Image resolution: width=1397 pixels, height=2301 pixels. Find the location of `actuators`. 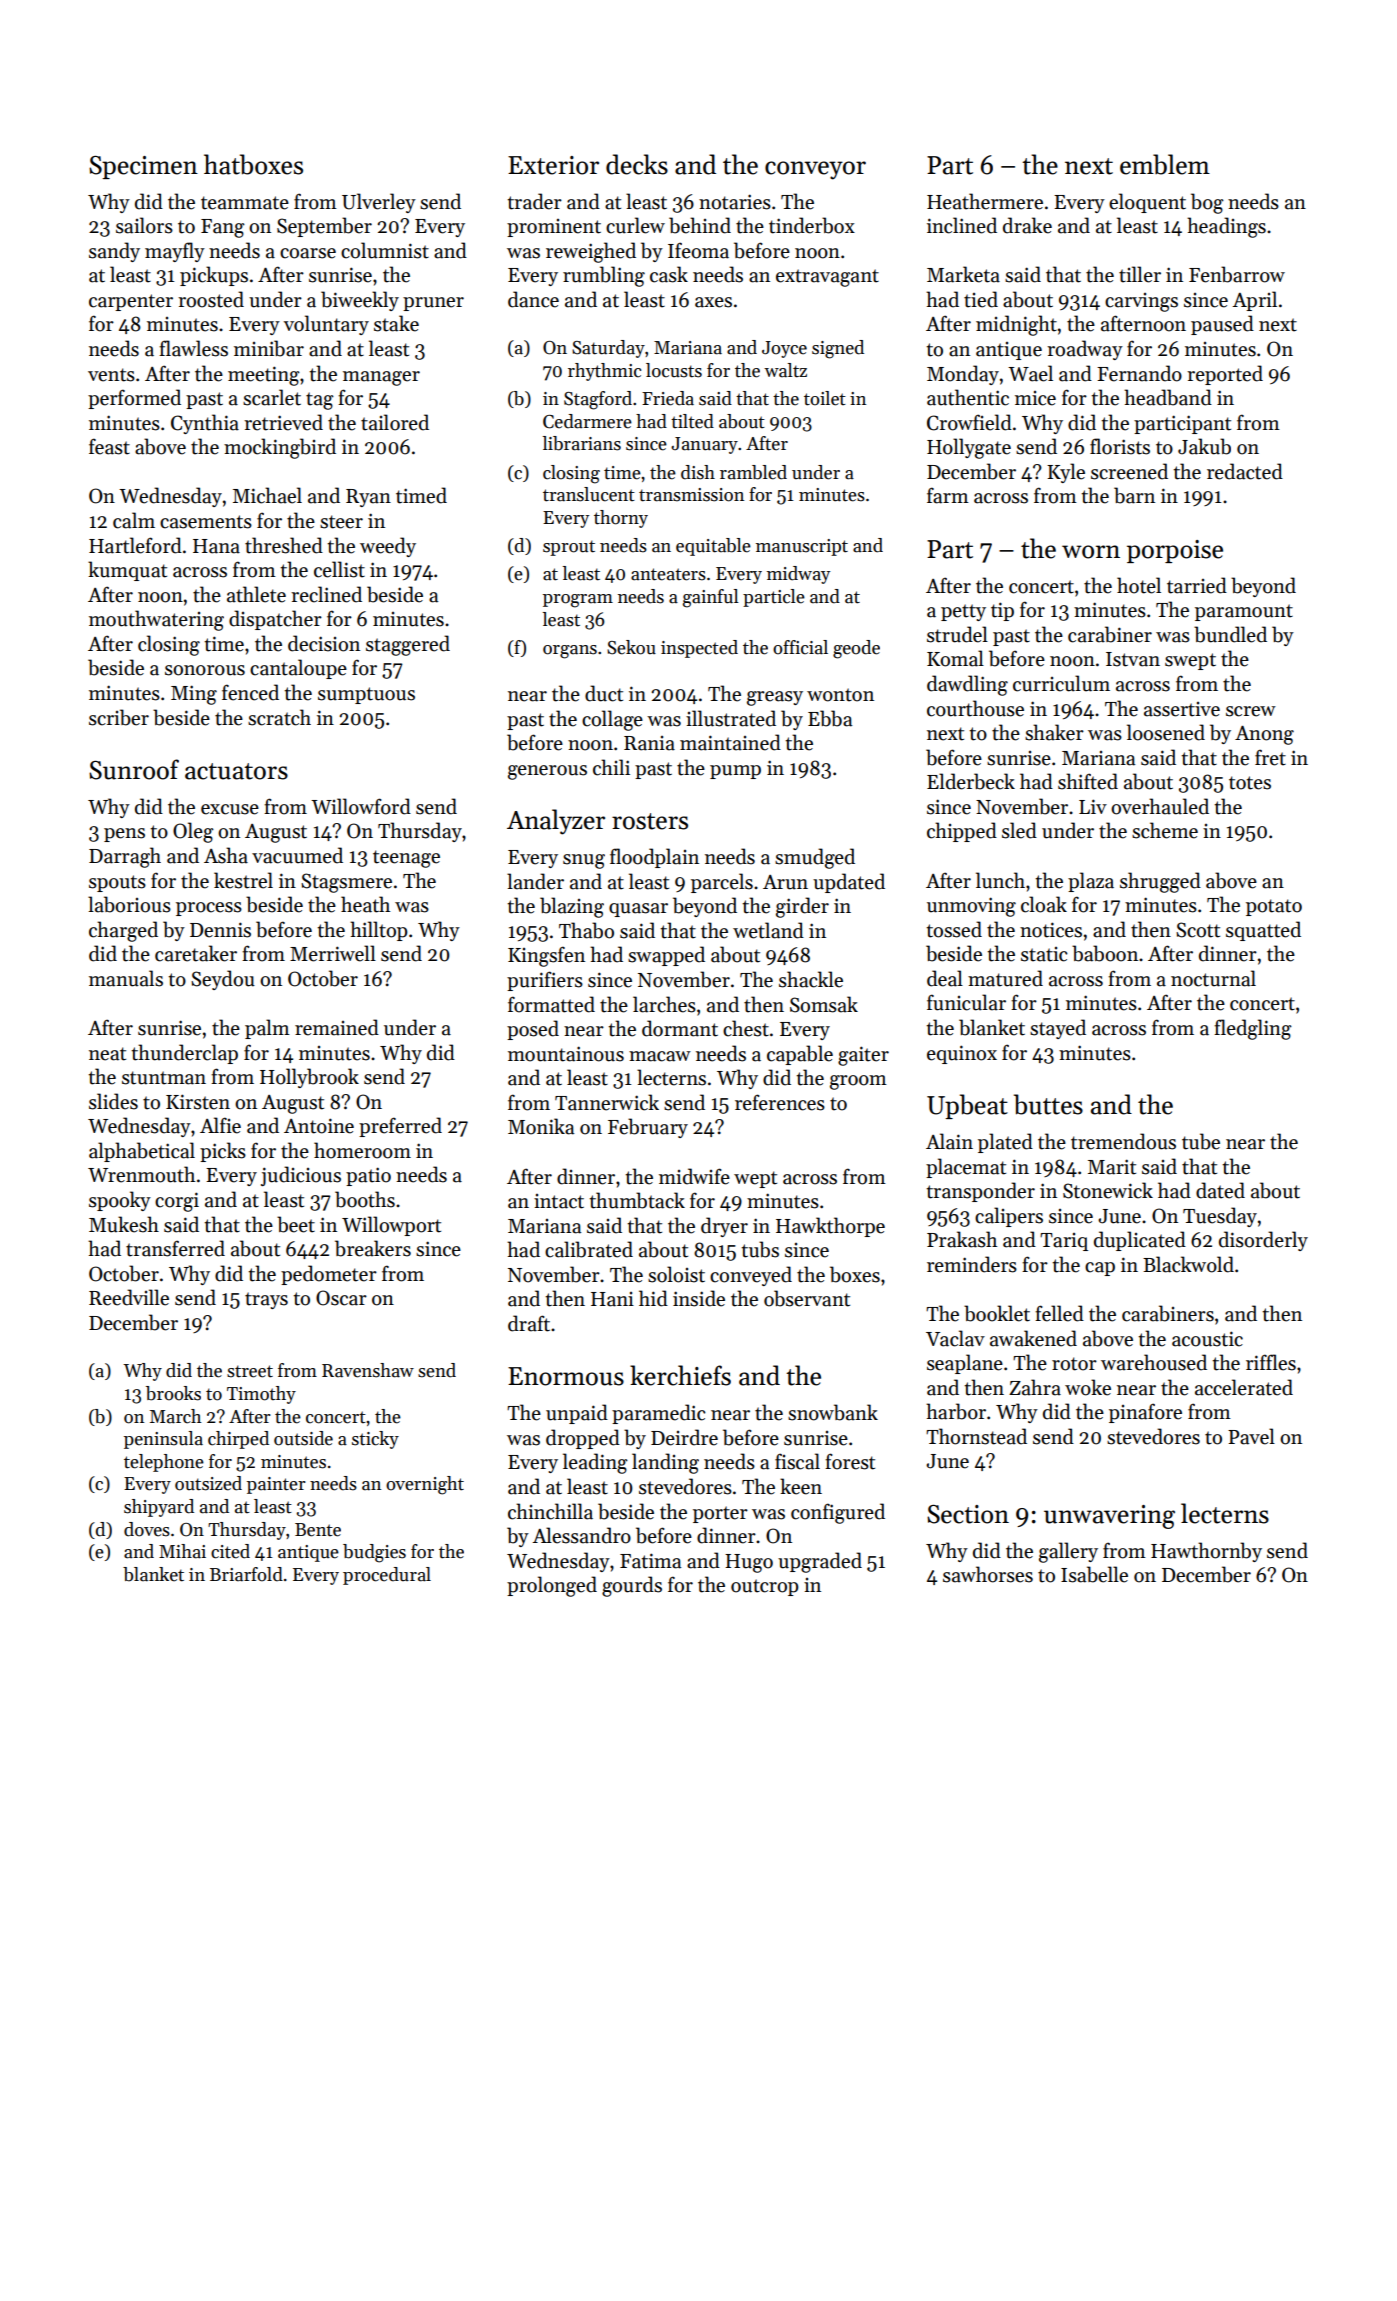

actuators is located at coordinates (236, 771).
